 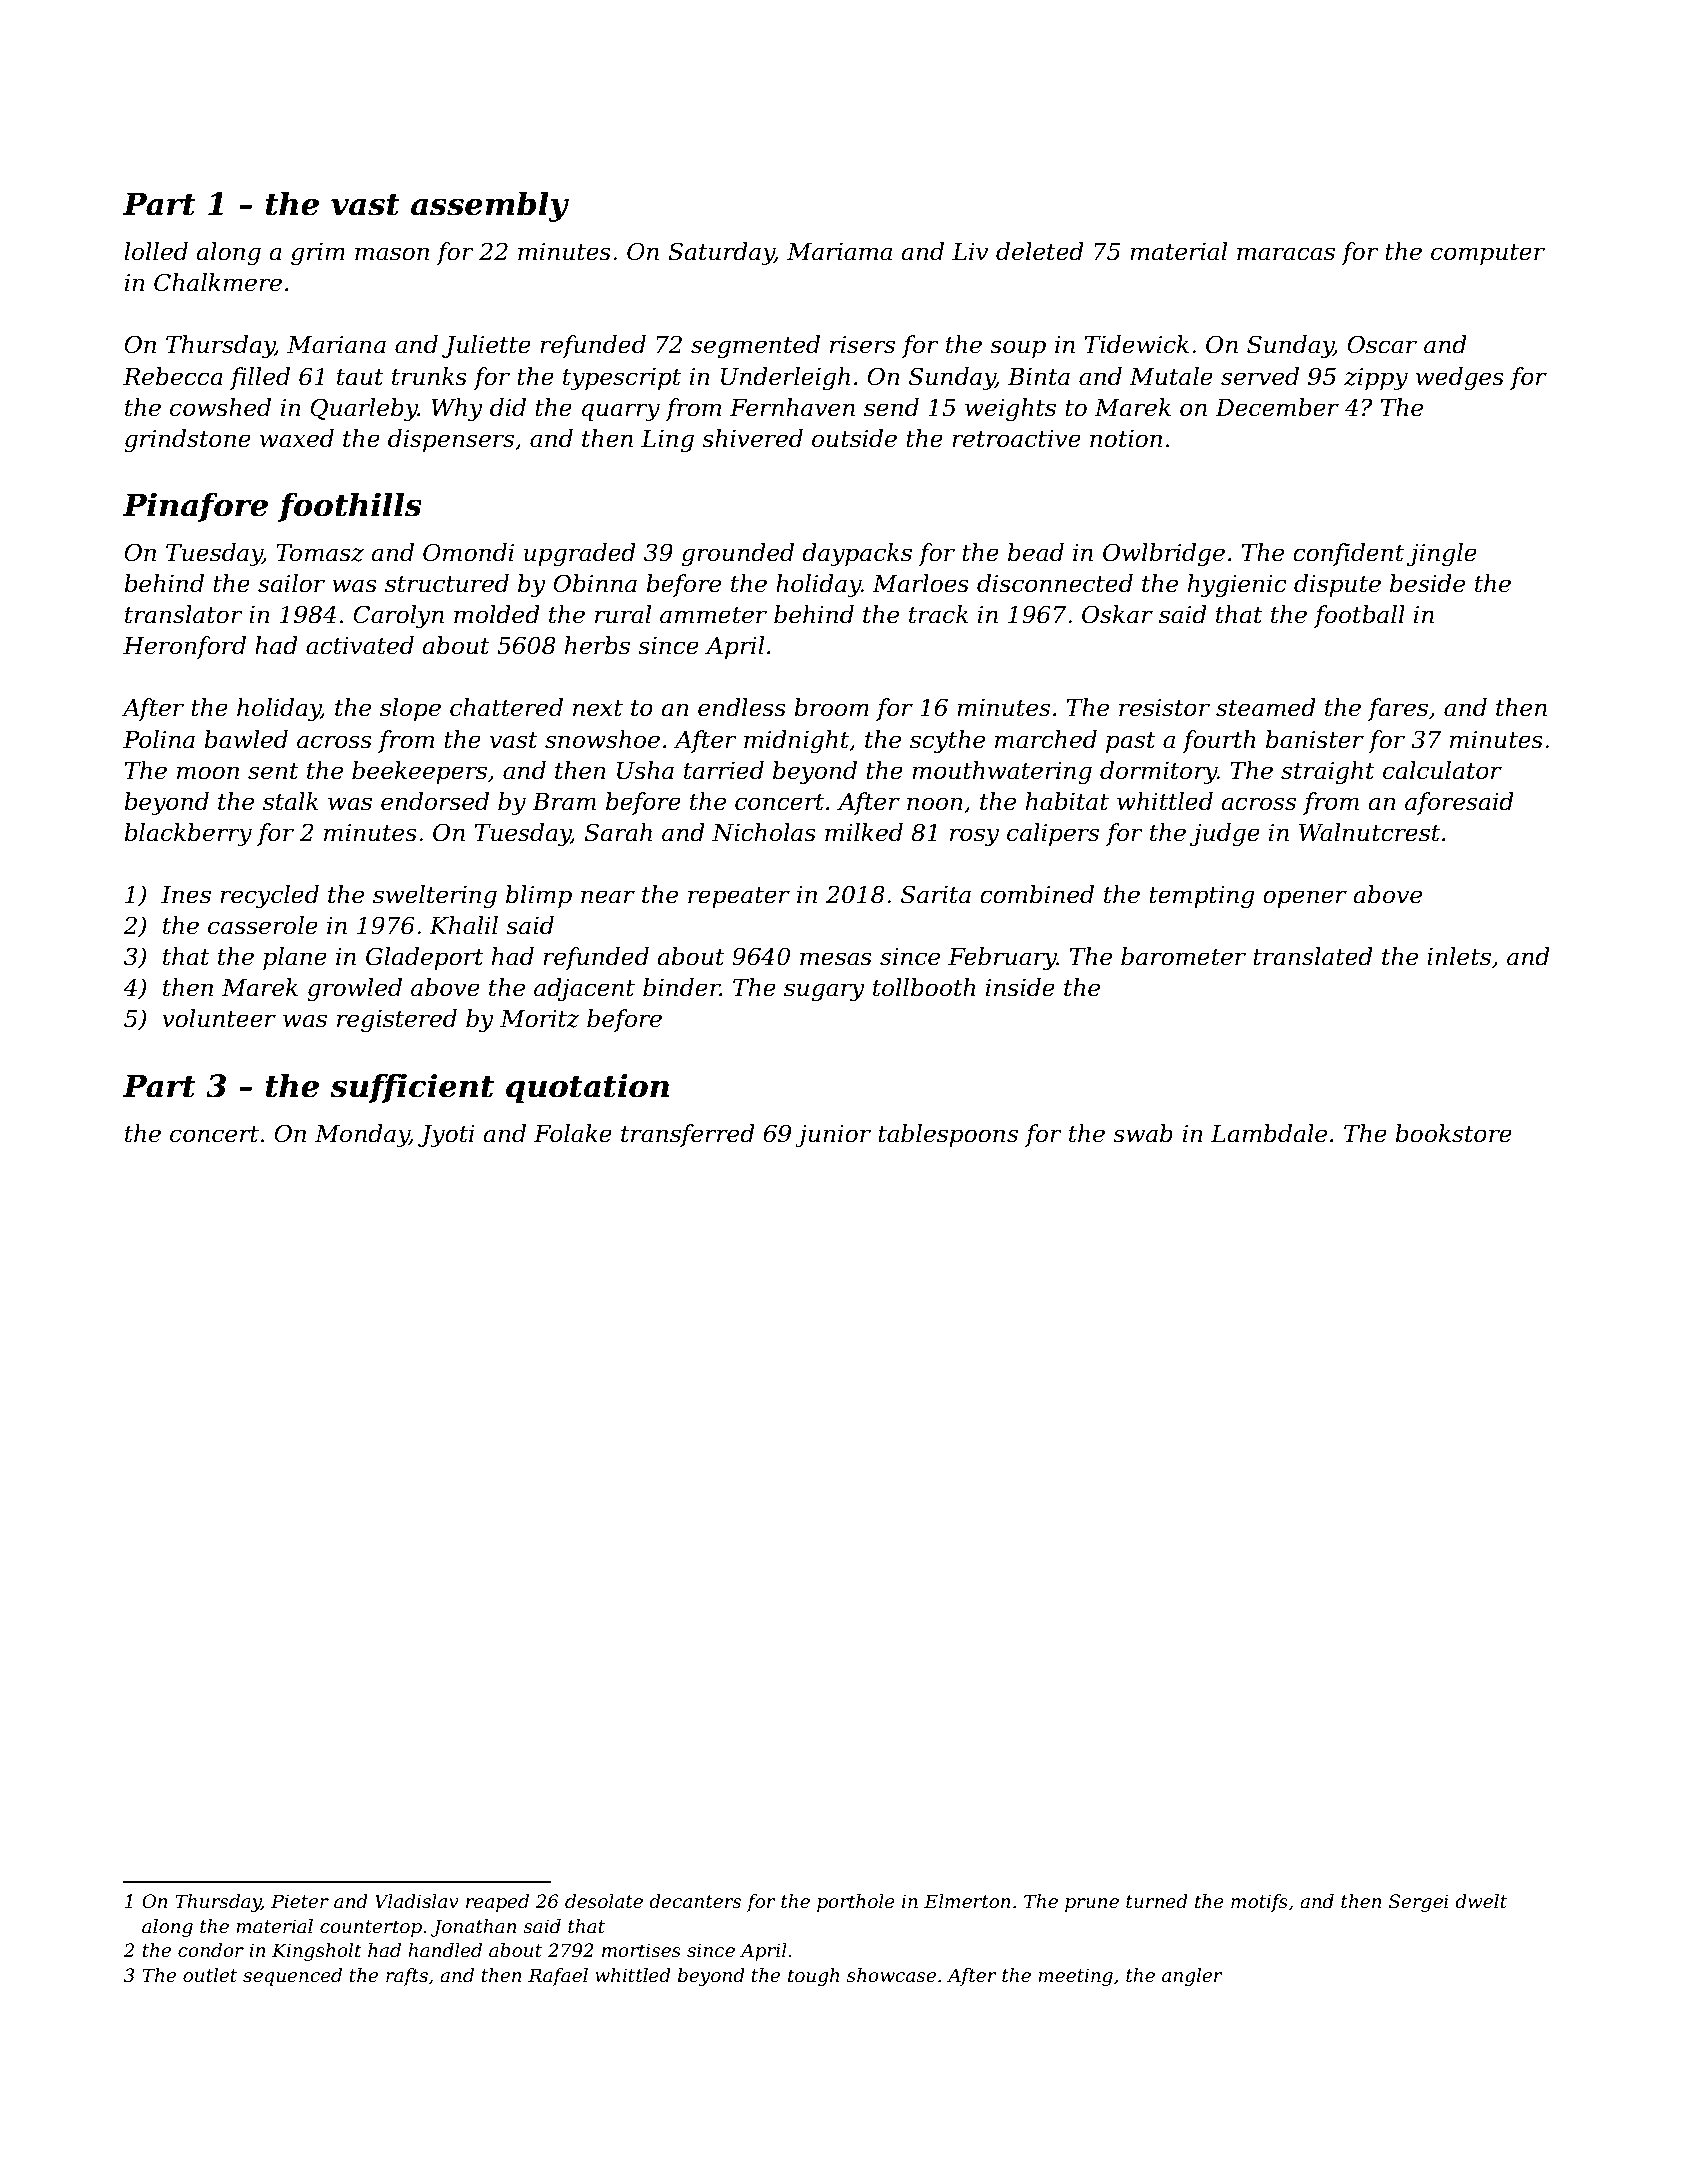 What do you see at coordinates (300, 1901) in the document?
I see `Pieter` at bounding box center [300, 1901].
